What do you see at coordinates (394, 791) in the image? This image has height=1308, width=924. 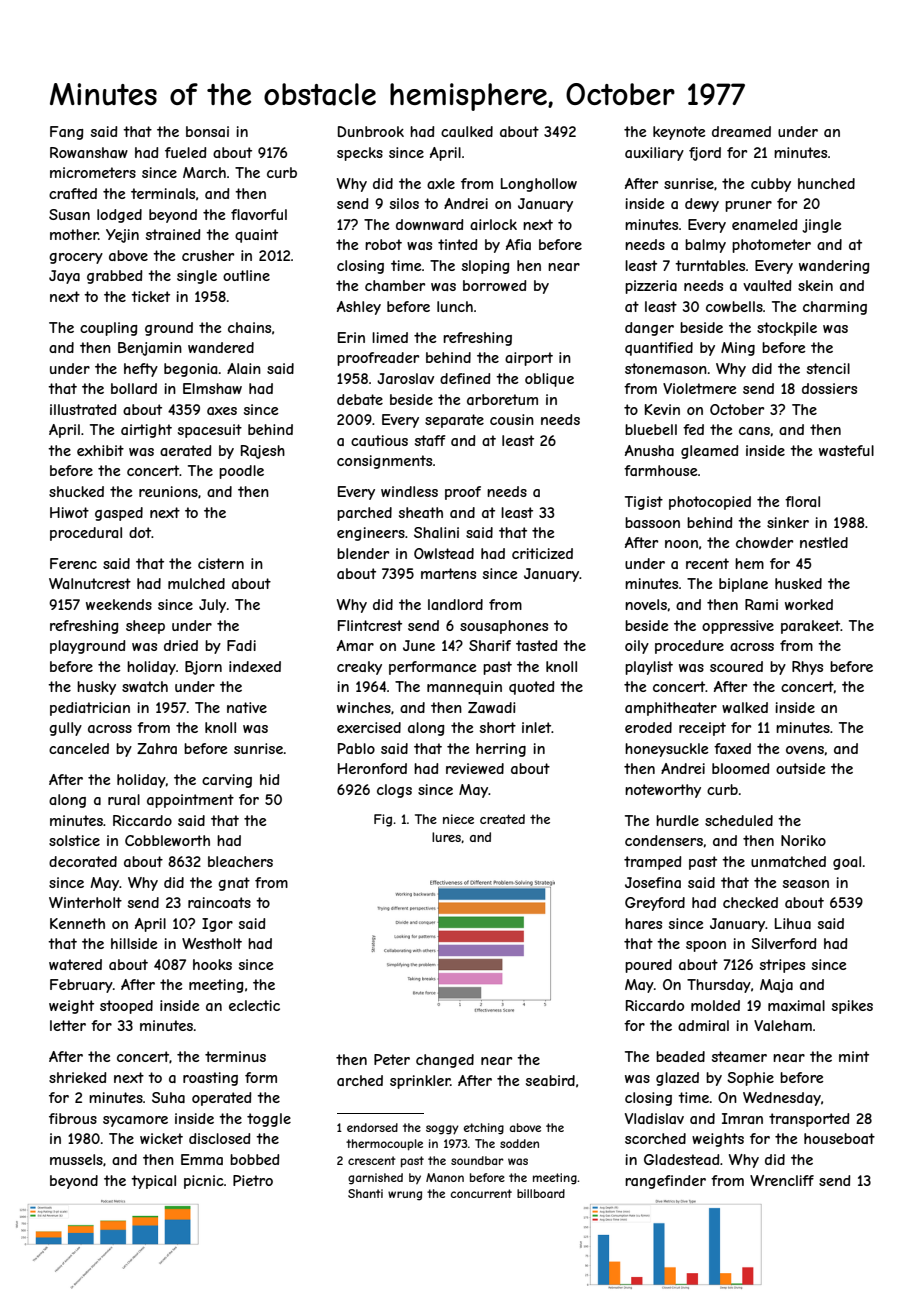 I see `clogs` at bounding box center [394, 791].
